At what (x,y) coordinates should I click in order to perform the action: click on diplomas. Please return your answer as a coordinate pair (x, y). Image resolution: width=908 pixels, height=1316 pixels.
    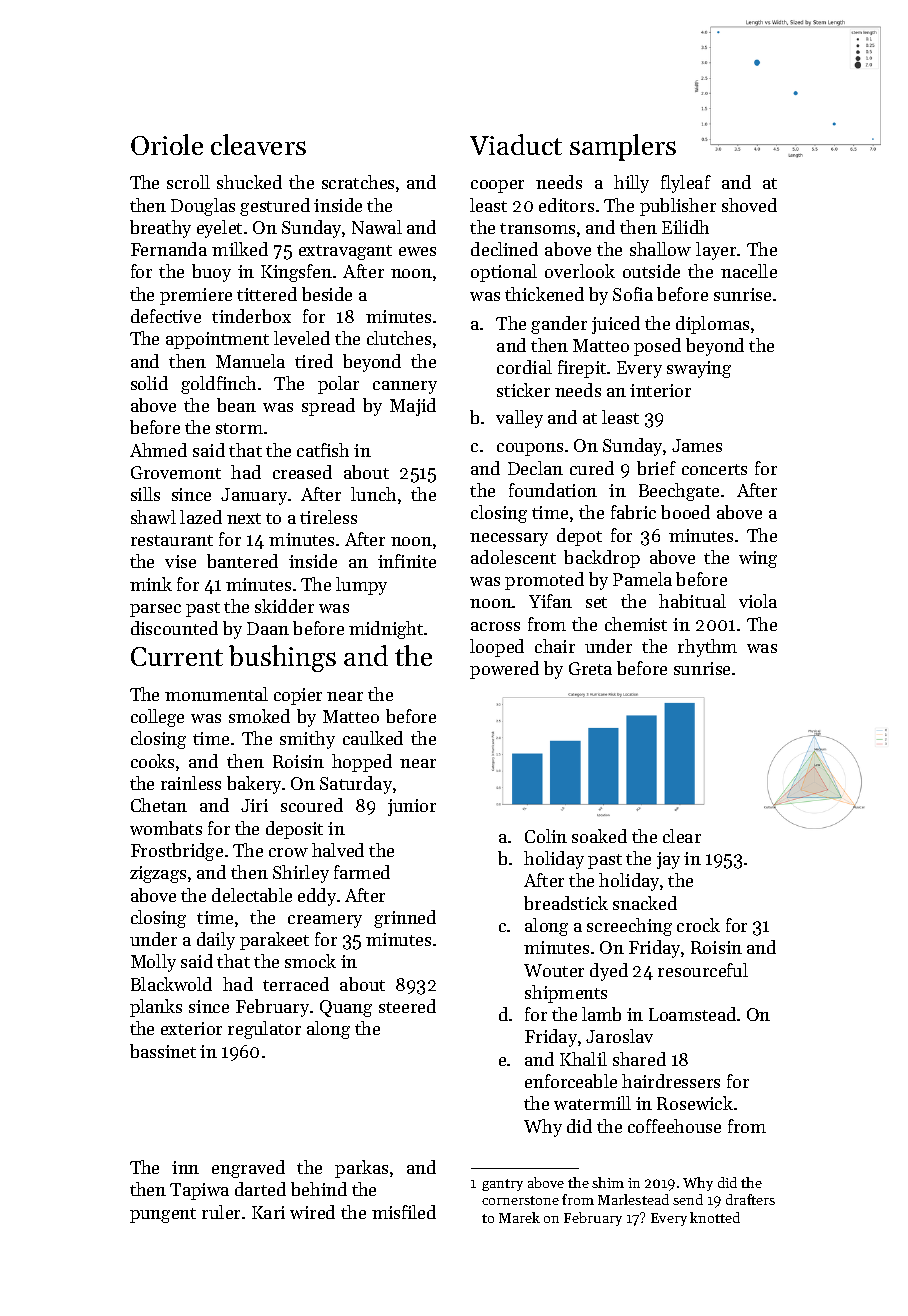
    Looking at the image, I should click on (712, 325).
